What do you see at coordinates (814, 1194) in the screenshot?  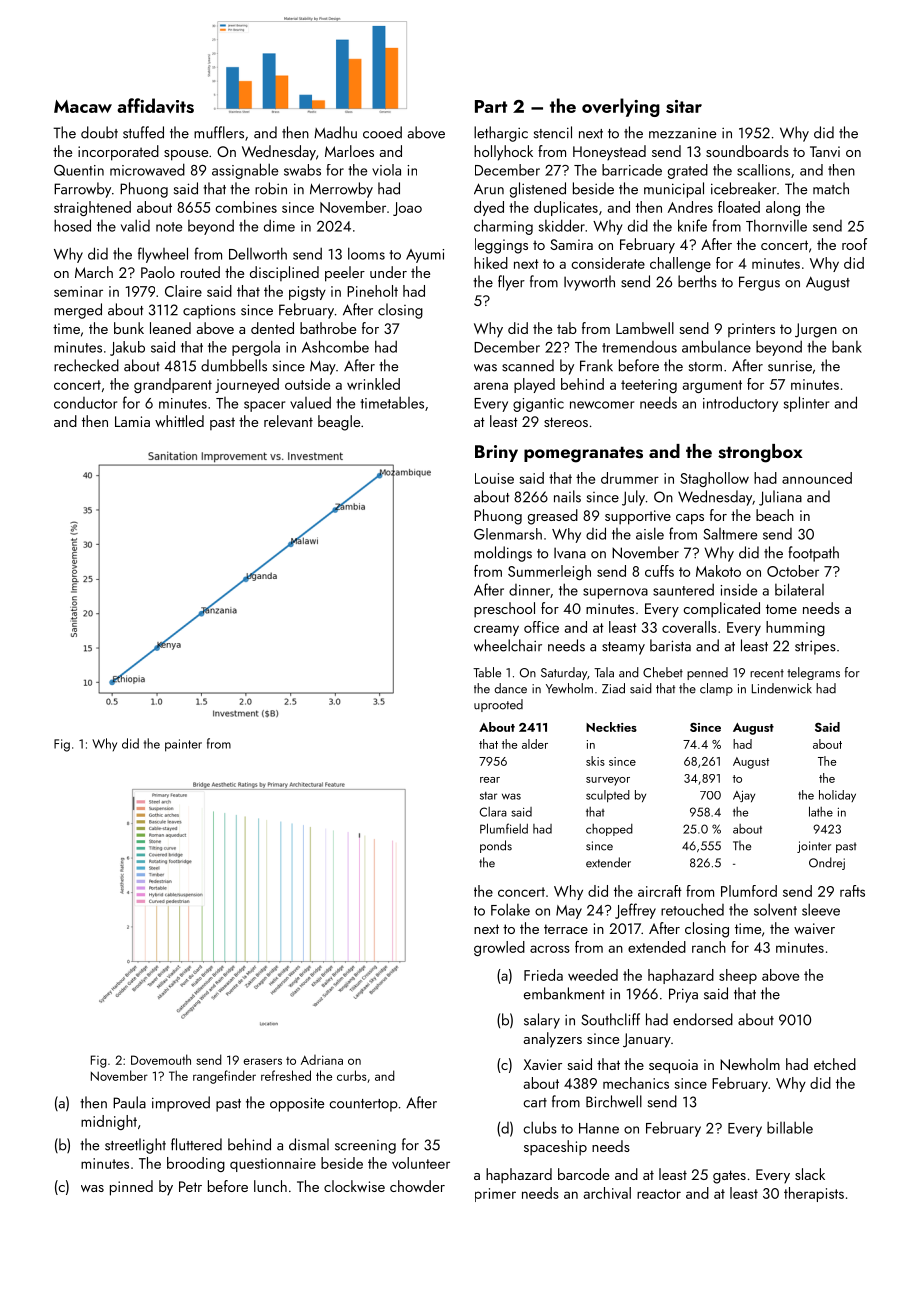 I see `therapists` at bounding box center [814, 1194].
